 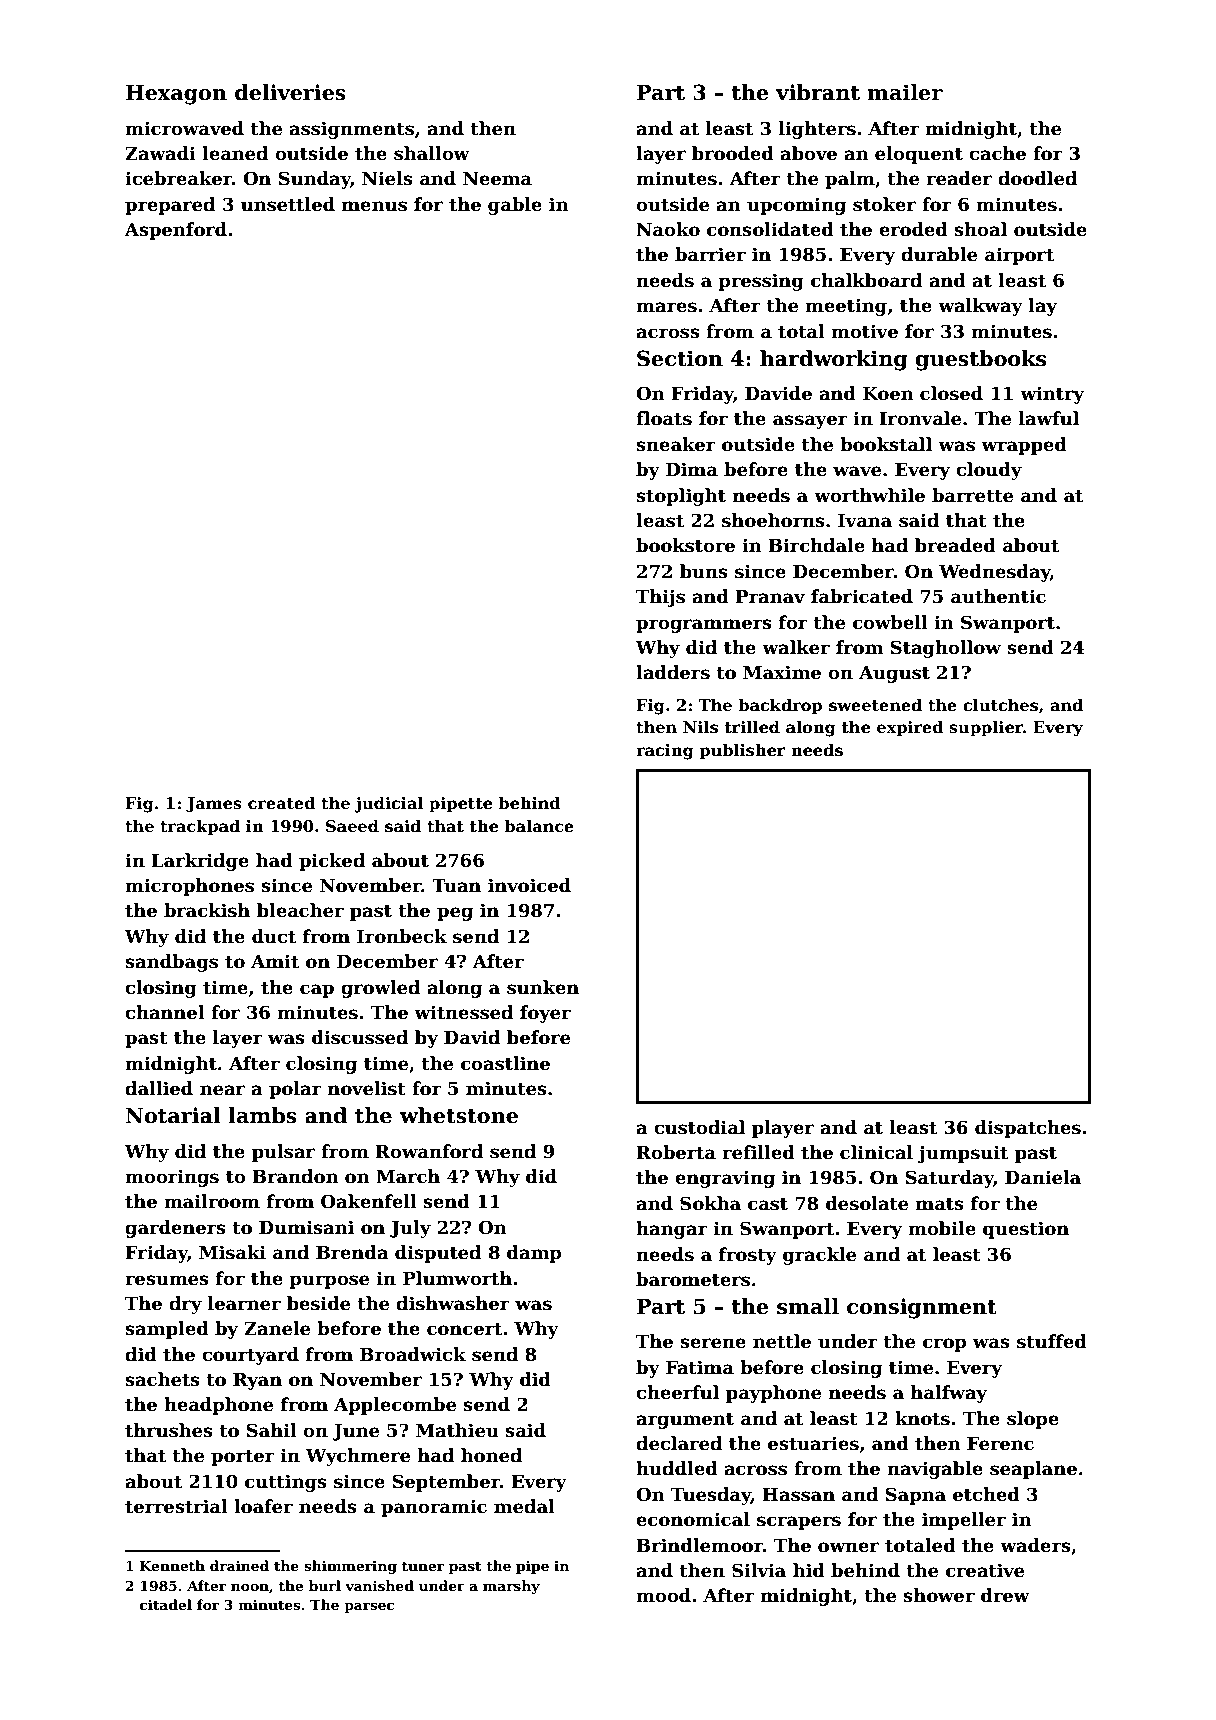 What do you see at coordinates (1052, 395) in the document?
I see `wintry` at bounding box center [1052, 395].
